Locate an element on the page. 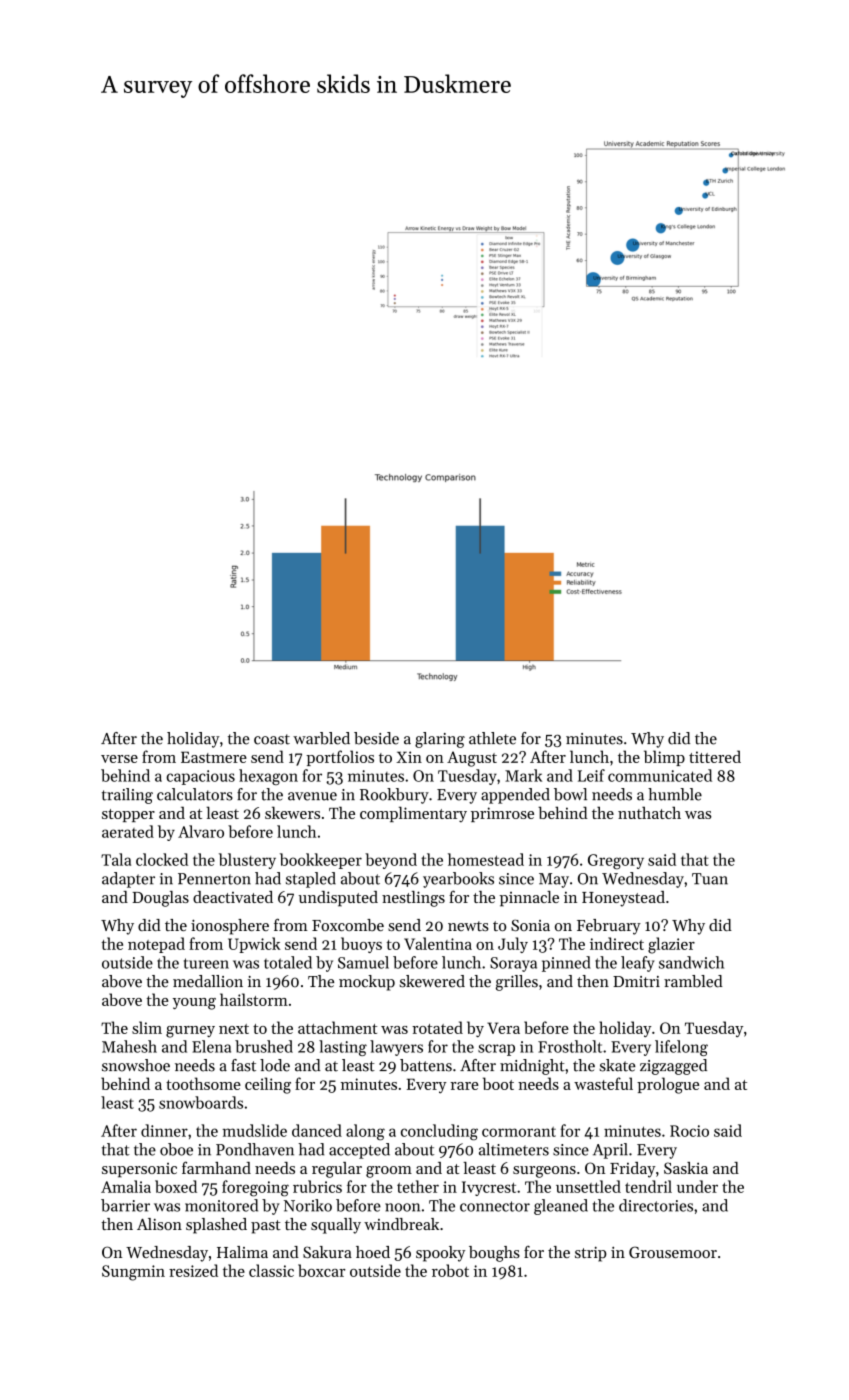  Eastmere is located at coordinates (214, 757).
